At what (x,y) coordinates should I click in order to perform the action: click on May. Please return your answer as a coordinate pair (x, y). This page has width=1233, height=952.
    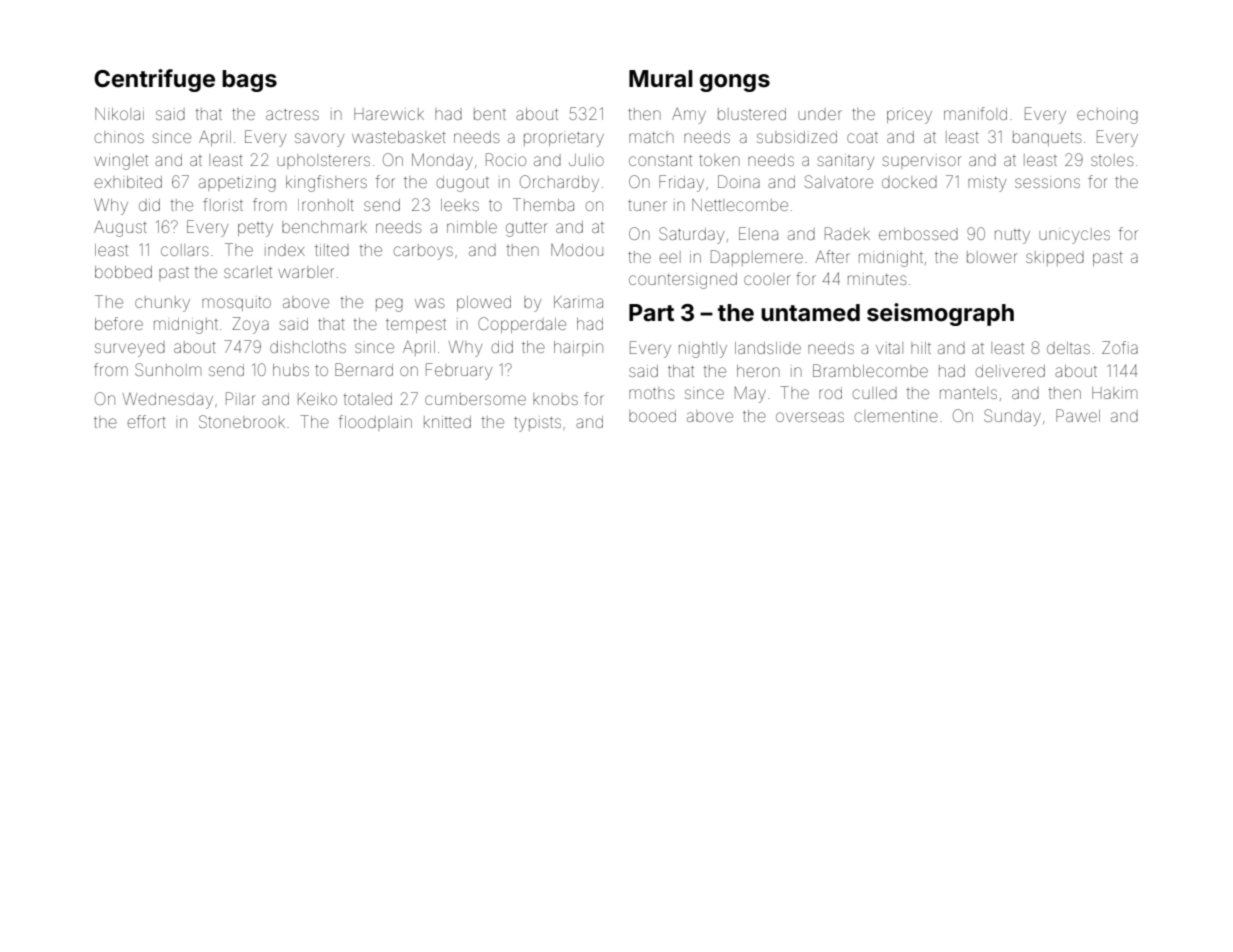
    Looking at the image, I should click on (750, 395).
